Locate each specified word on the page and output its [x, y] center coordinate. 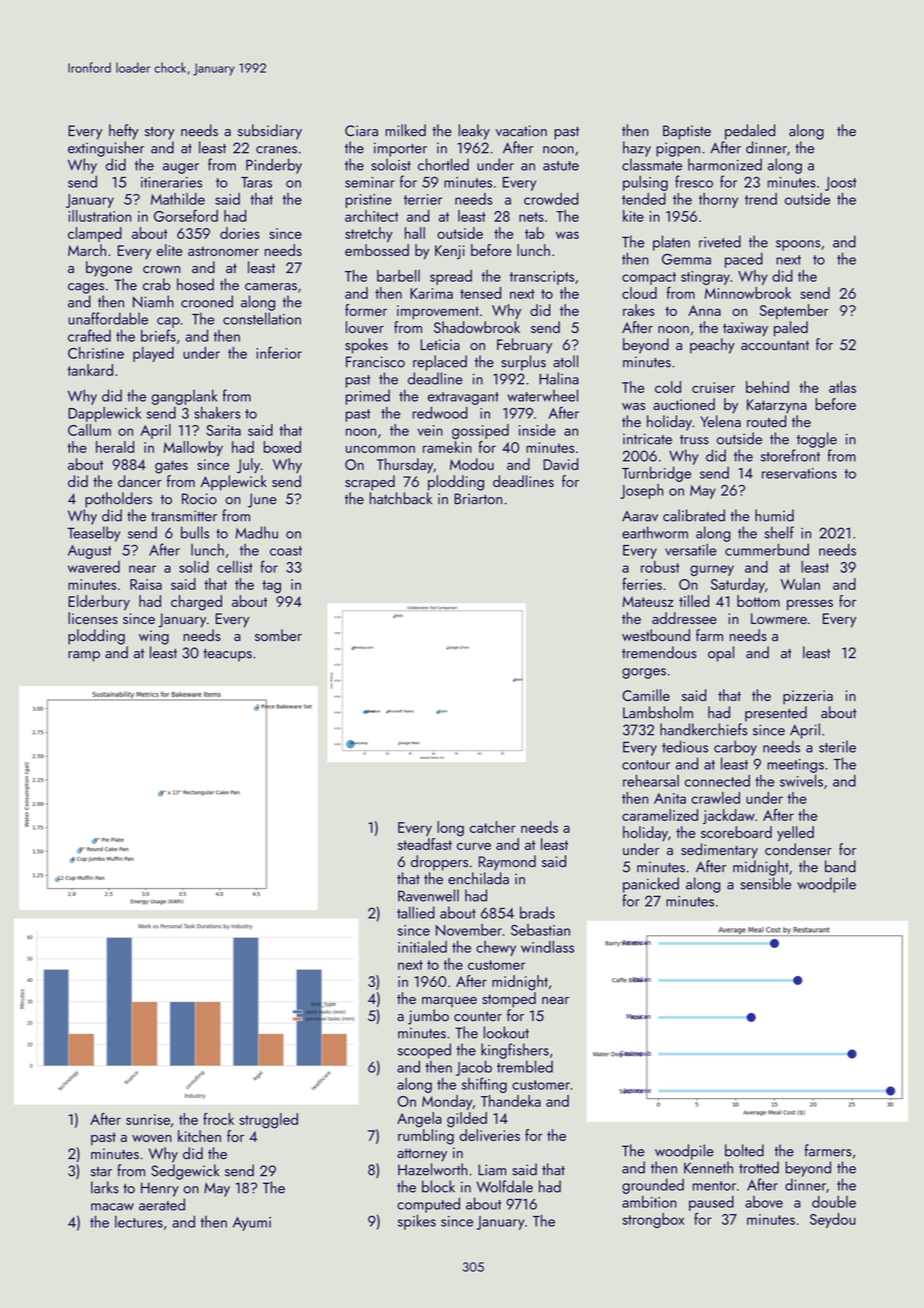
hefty [124, 132]
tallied [416, 912]
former [366, 310]
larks [105, 1187]
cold [668, 387]
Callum [89, 430]
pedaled [750, 132]
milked [405, 130]
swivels [801, 780]
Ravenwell [428, 895]
